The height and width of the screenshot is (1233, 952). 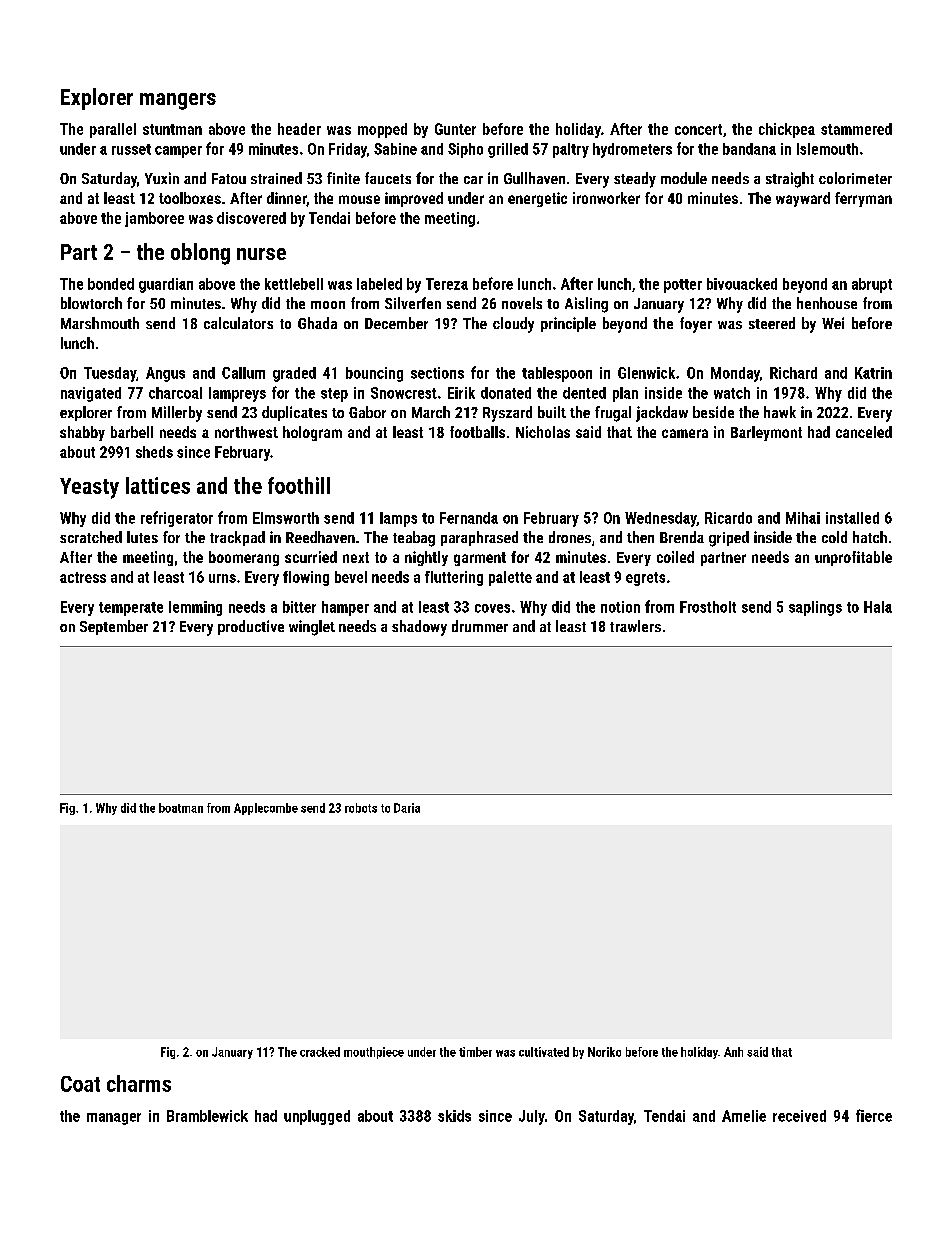 What do you see at coordinates (864, 432) in the screenshot?
I see `canceled` at bounding box center [864, 432].
